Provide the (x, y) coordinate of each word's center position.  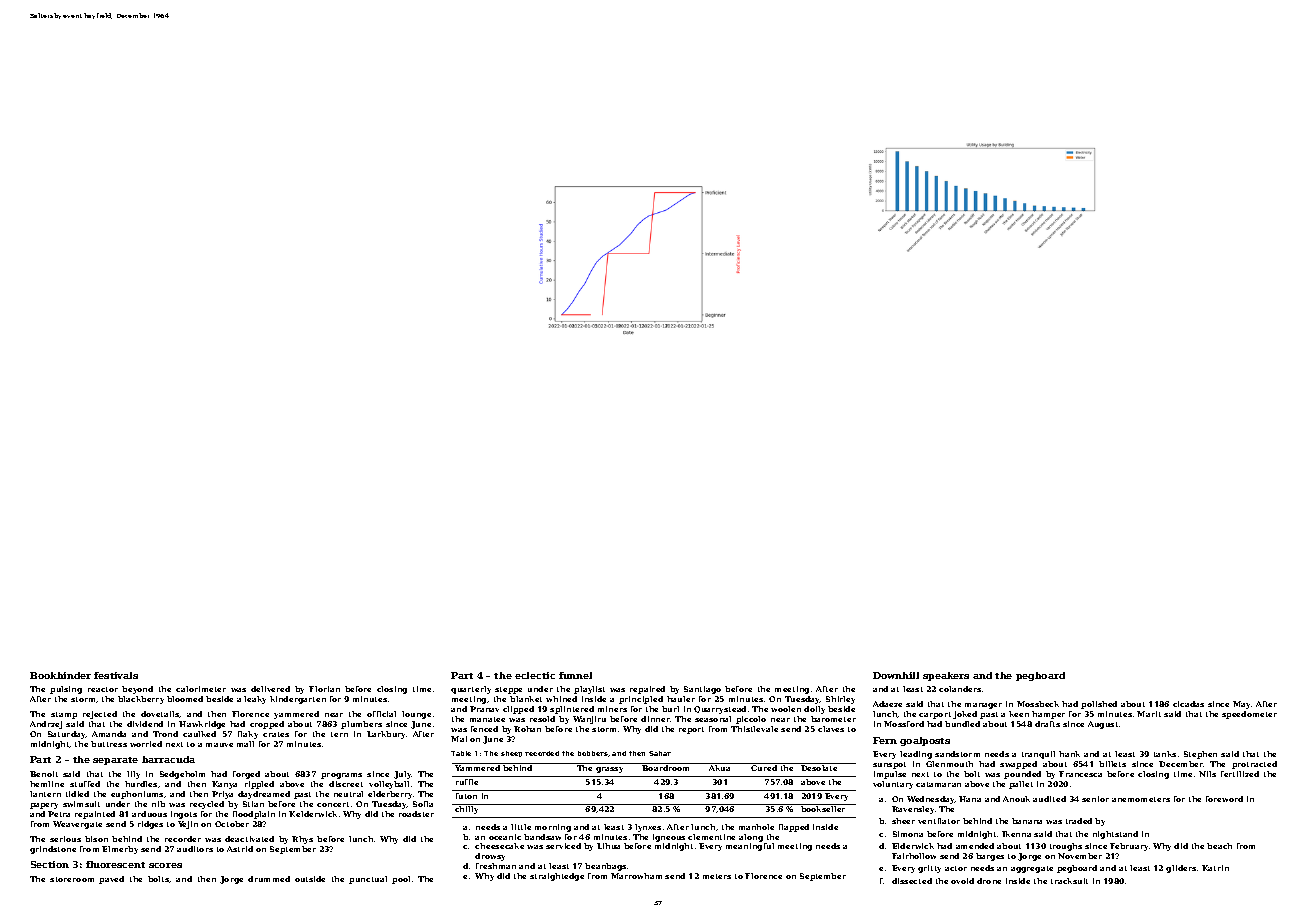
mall (245, 744)
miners (612, 709)
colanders (960, 689)
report (691, 730)
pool (401, 880)
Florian (324, 689)
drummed (269, 879)
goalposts (925, 741)
